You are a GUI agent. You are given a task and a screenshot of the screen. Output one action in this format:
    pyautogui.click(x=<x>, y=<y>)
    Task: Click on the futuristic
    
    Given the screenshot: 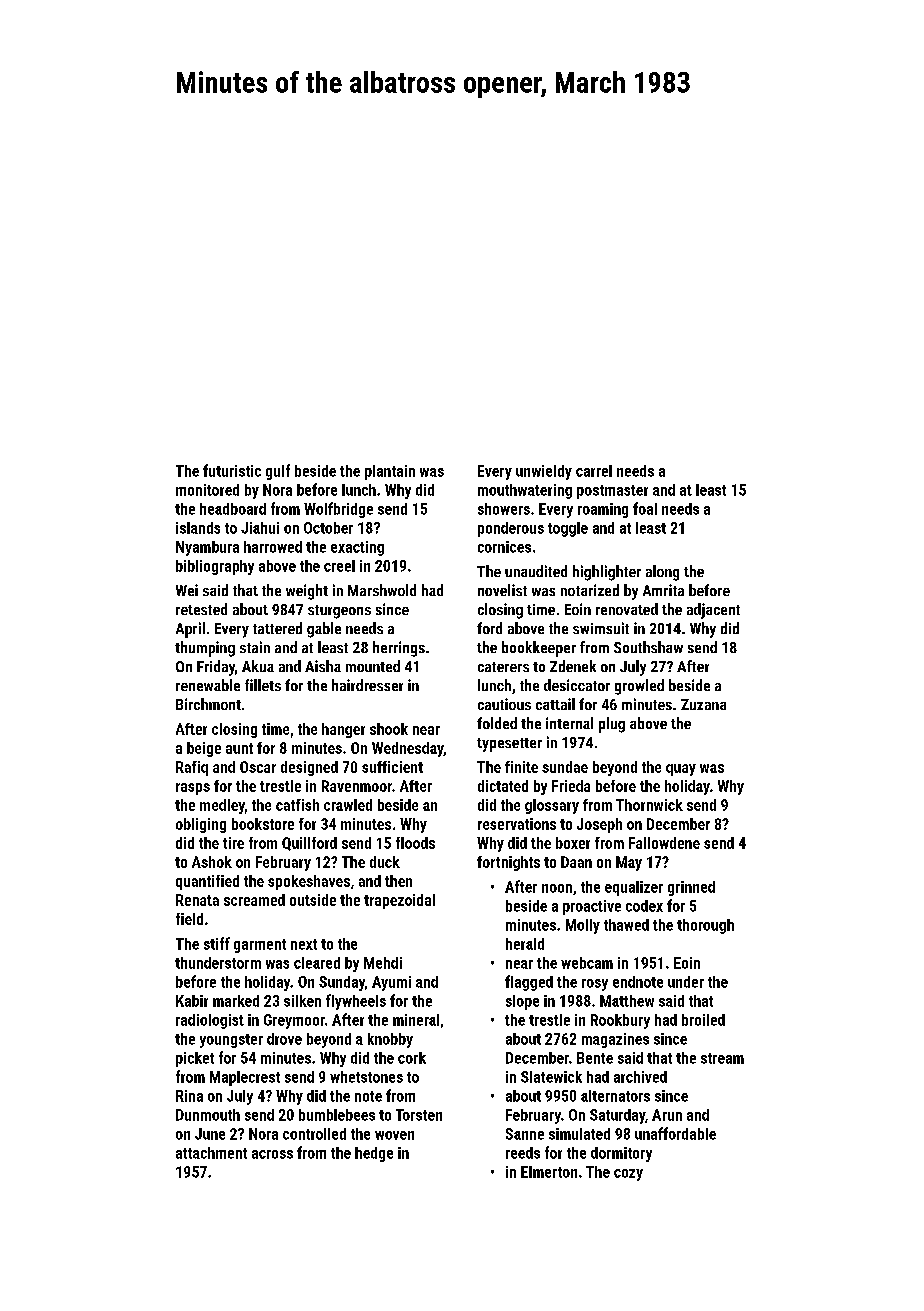 What is the action you would take?
    pyautogui.click(x=232, y=470)
